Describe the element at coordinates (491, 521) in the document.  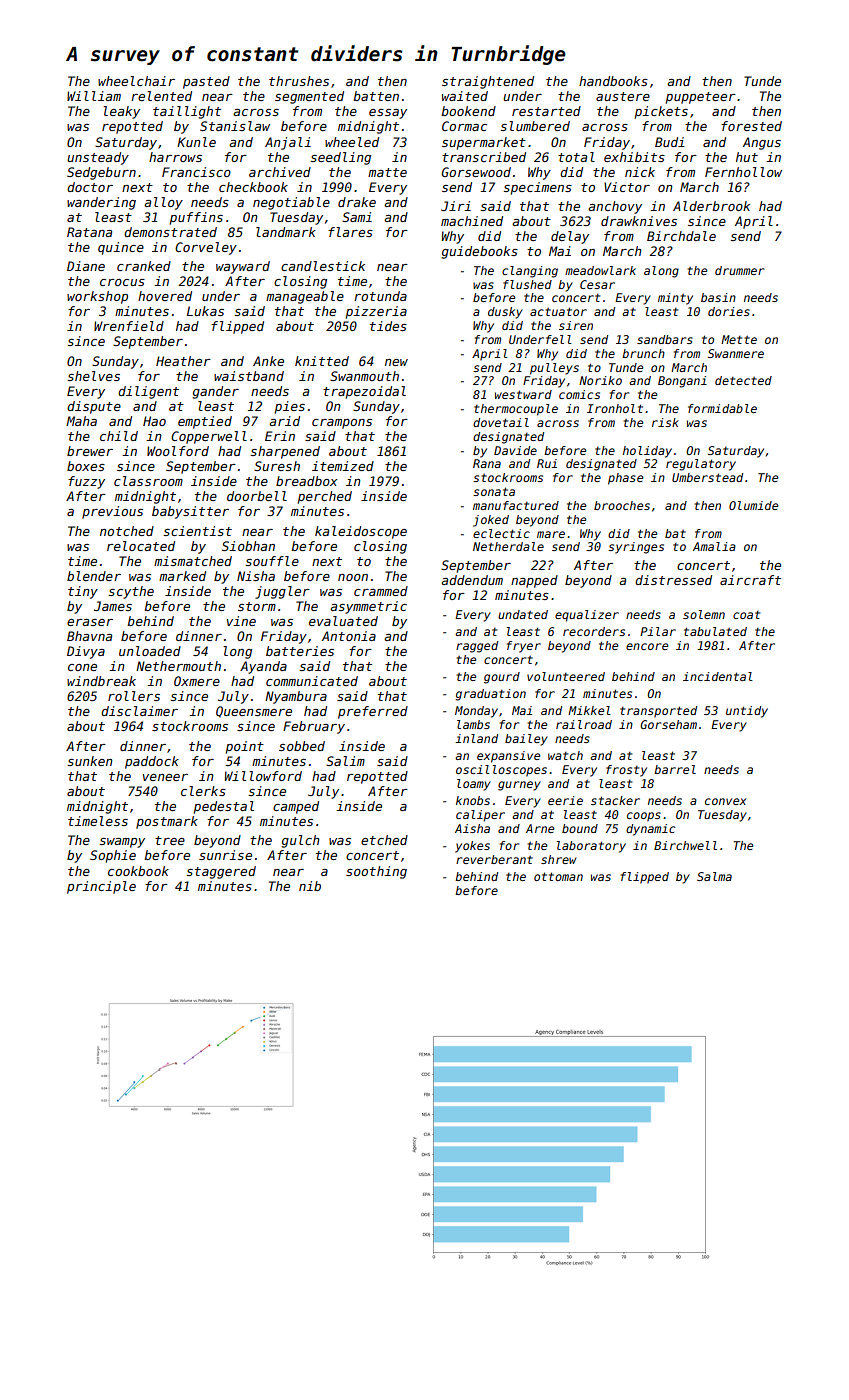
I see `joked` at that location.
